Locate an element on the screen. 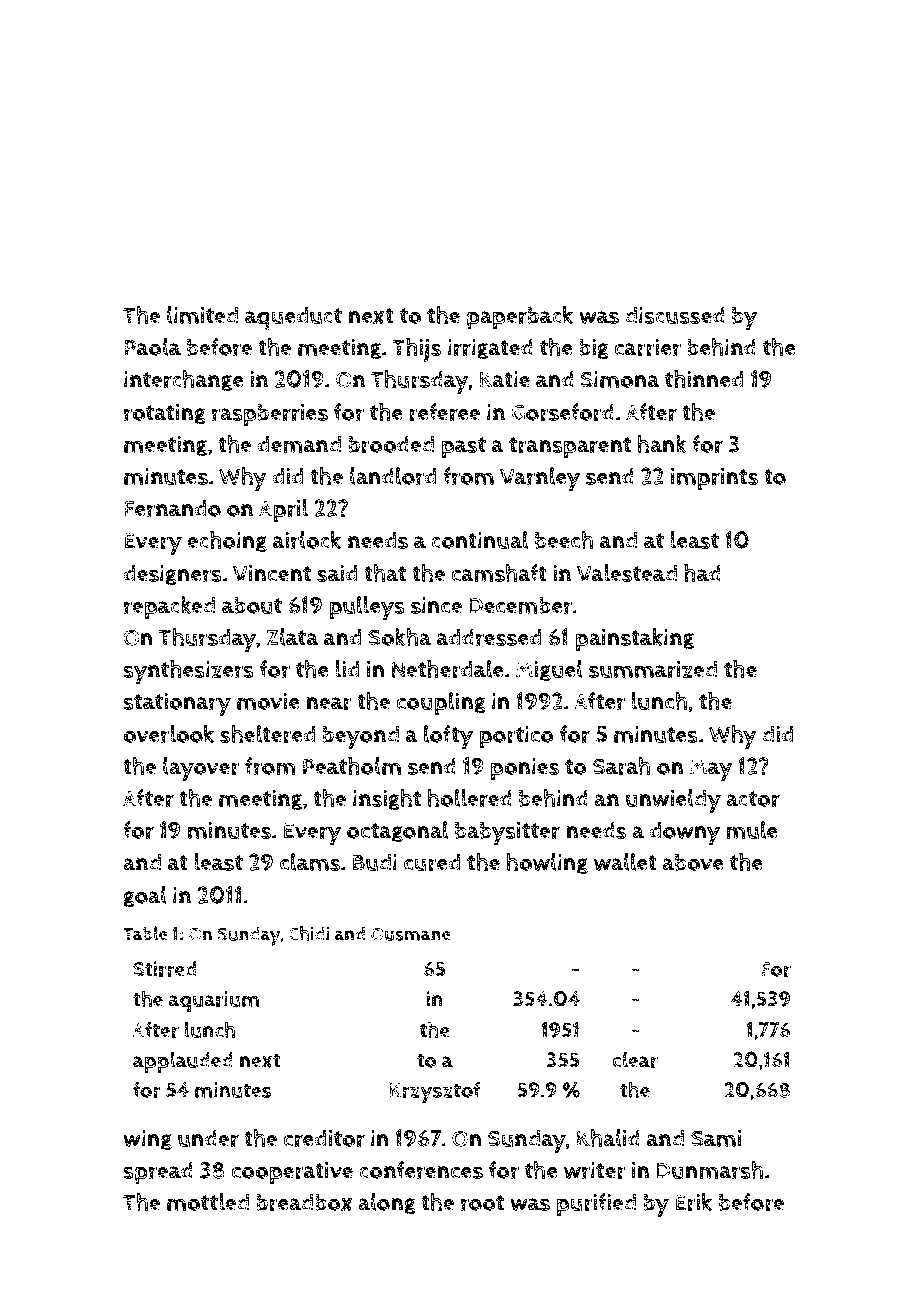 The height and width of the screenshot is (1311, 924). painstaking is located at coordinates (635, 640).
